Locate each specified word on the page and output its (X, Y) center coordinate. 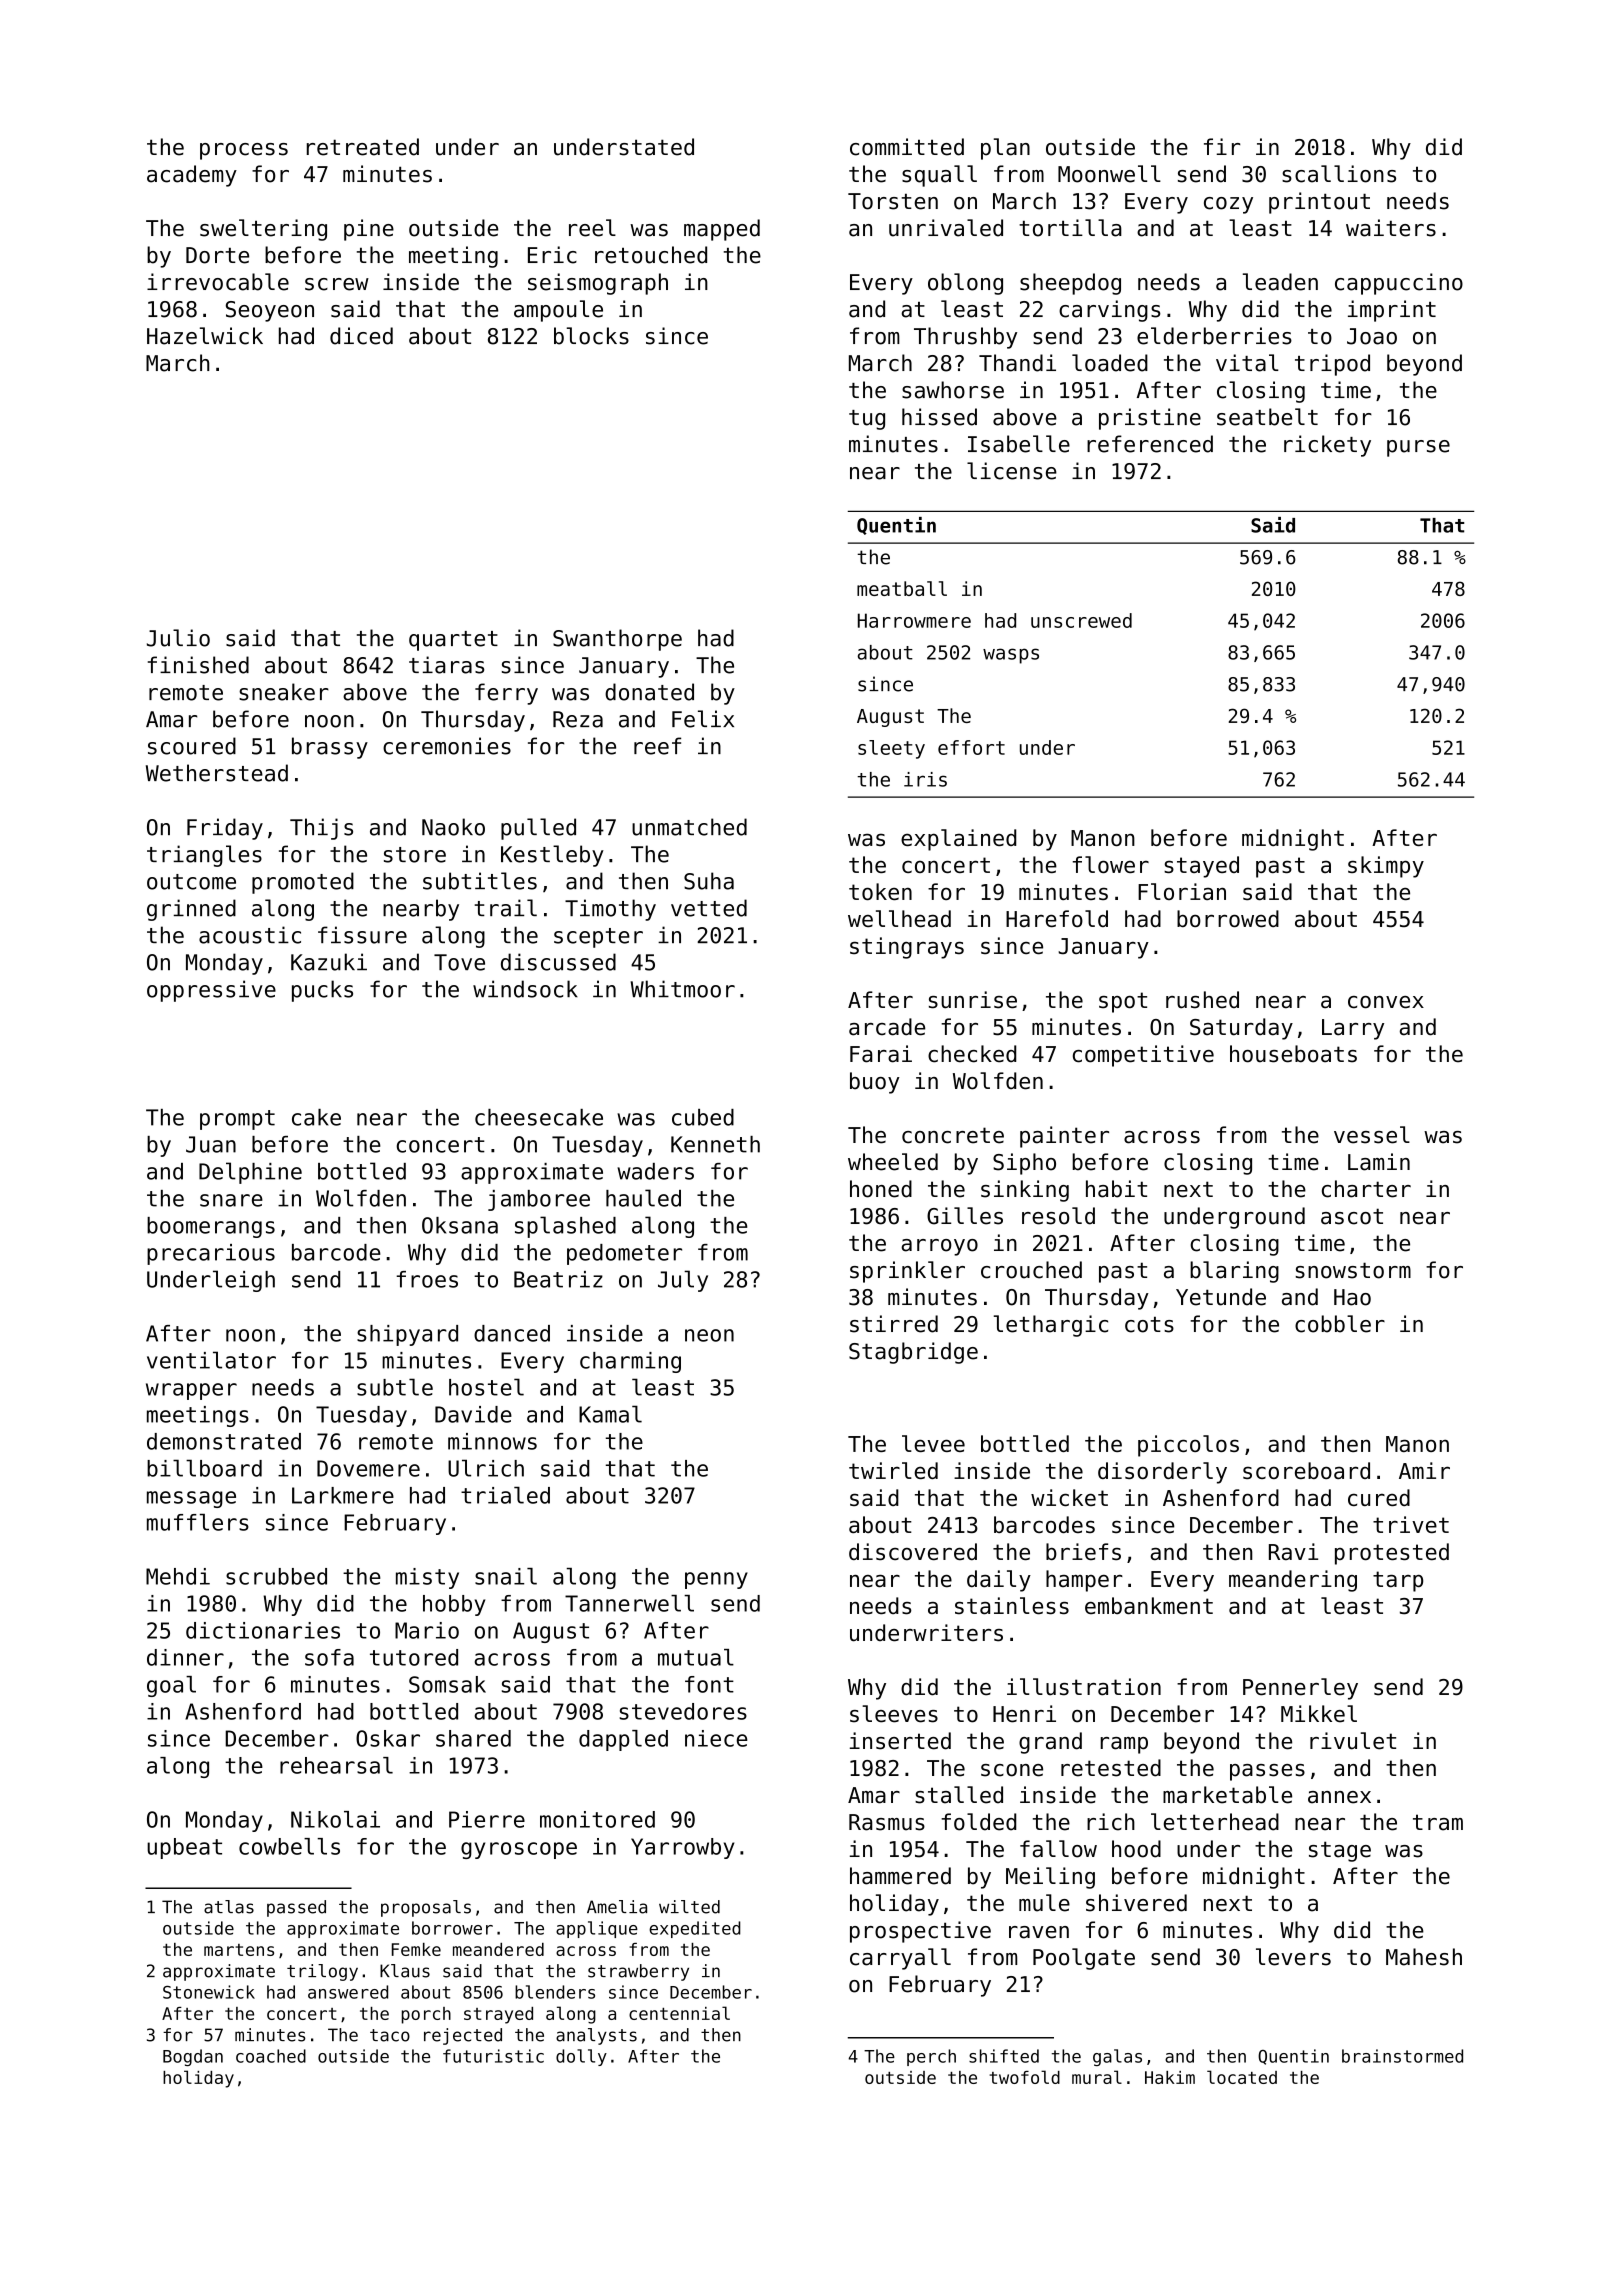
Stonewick (209, 1992)
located (1242, 2077)
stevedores (683, 1711)
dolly (581, 2057)
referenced (1150, 444)
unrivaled (946, 228)
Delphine (250, 1173)
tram (1438, 1822)
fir (1222, 146)
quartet (453, 641)
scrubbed (276, 1576)
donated (649, 692)
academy (192, 176)
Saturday (1241, 1029)
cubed (703, 1117)
